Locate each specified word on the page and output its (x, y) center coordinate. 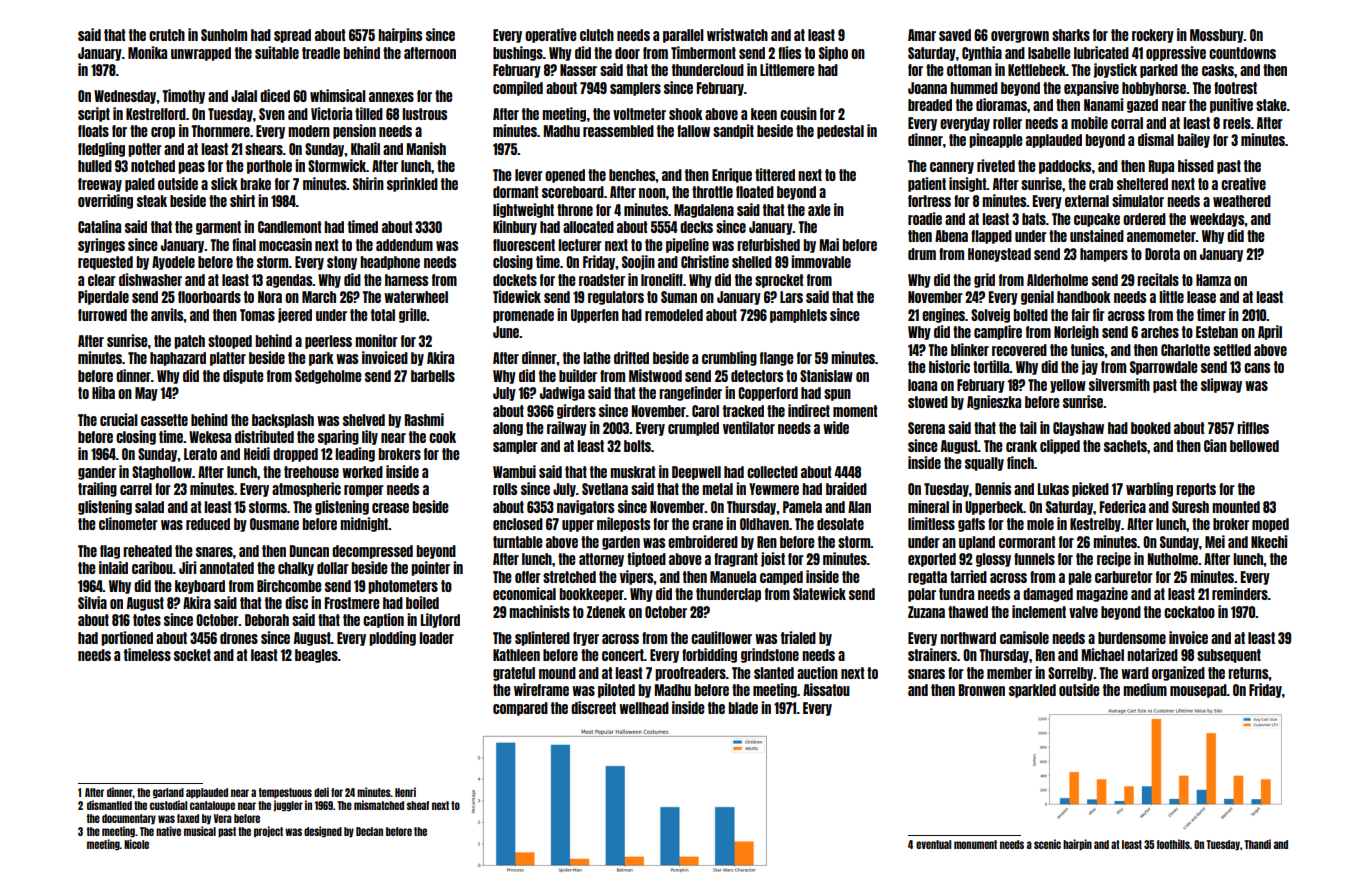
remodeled (674, 315)
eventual (933, 844)
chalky (296, 569)
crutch (167, 35)
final (244, 244)
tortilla (991, 366)
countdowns (1242, 53)
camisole (1024, 637)
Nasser (578, 70)
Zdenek (606, 612)
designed (323, 832)
